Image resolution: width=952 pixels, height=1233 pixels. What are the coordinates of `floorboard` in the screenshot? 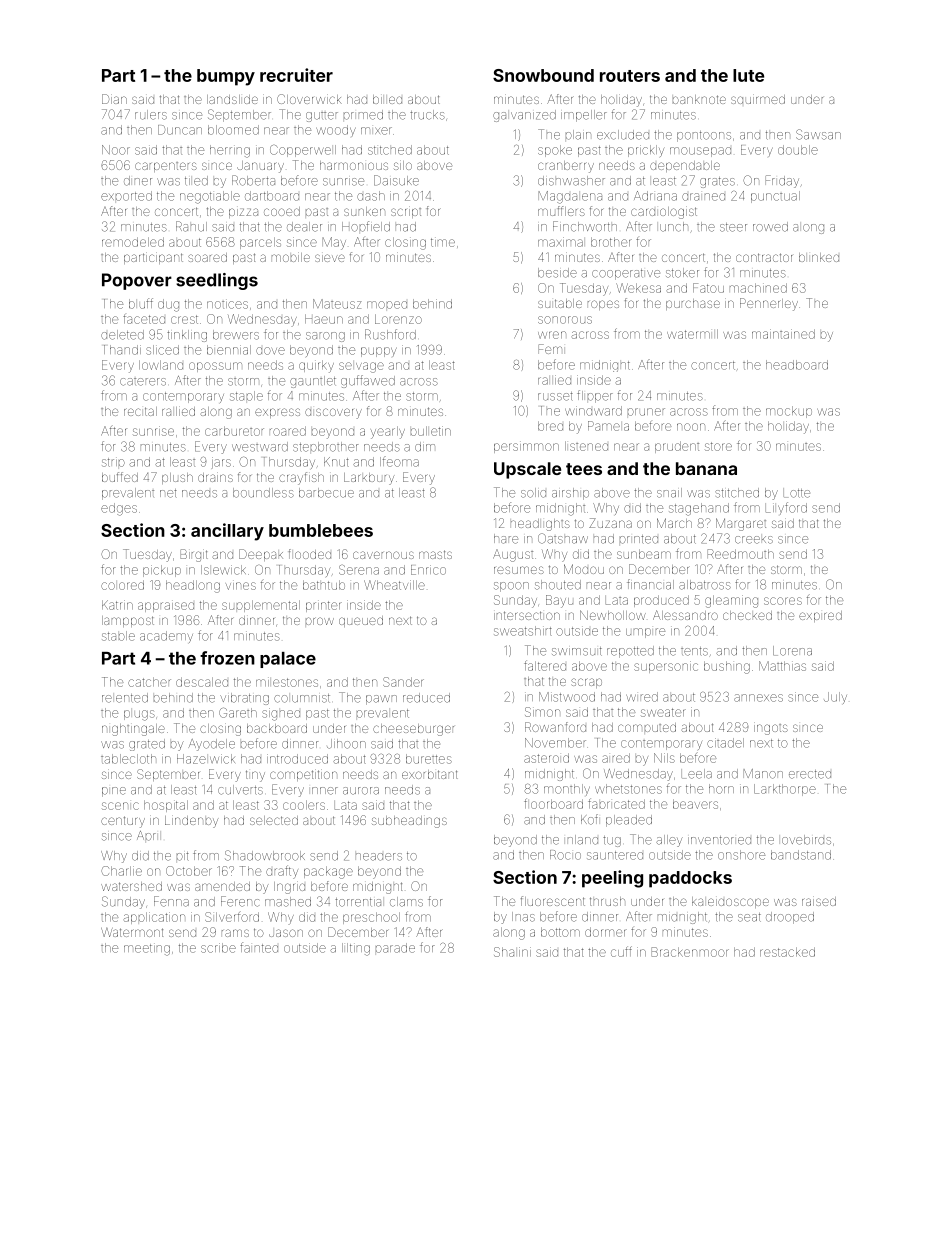 It's located at (553, 803).
